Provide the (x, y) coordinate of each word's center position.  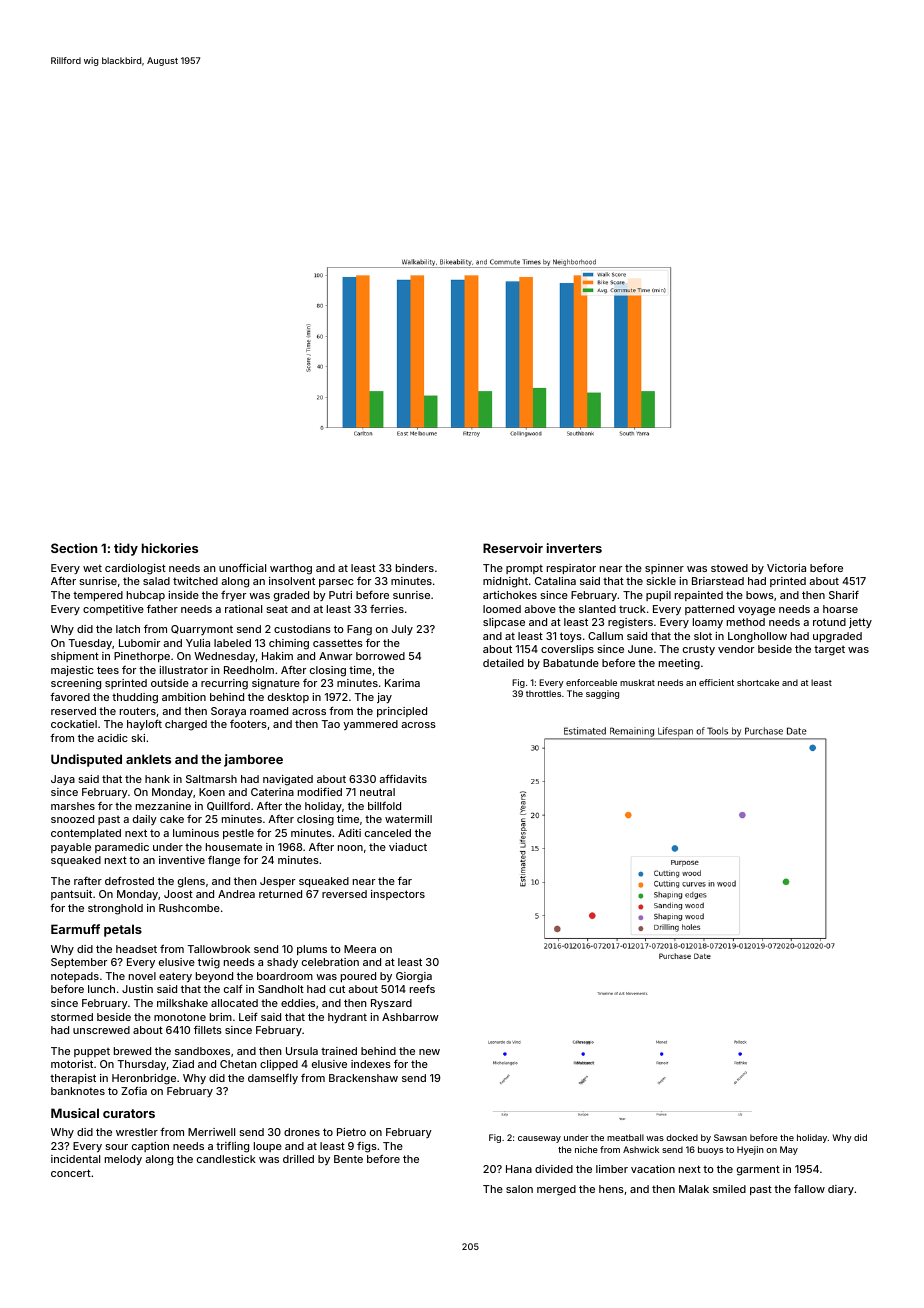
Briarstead (718, 581)
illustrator (183, 670)
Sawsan (730, 1137)
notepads (75, 977)
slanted (597, 609)
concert (71, 1173)
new (429, 1052)
